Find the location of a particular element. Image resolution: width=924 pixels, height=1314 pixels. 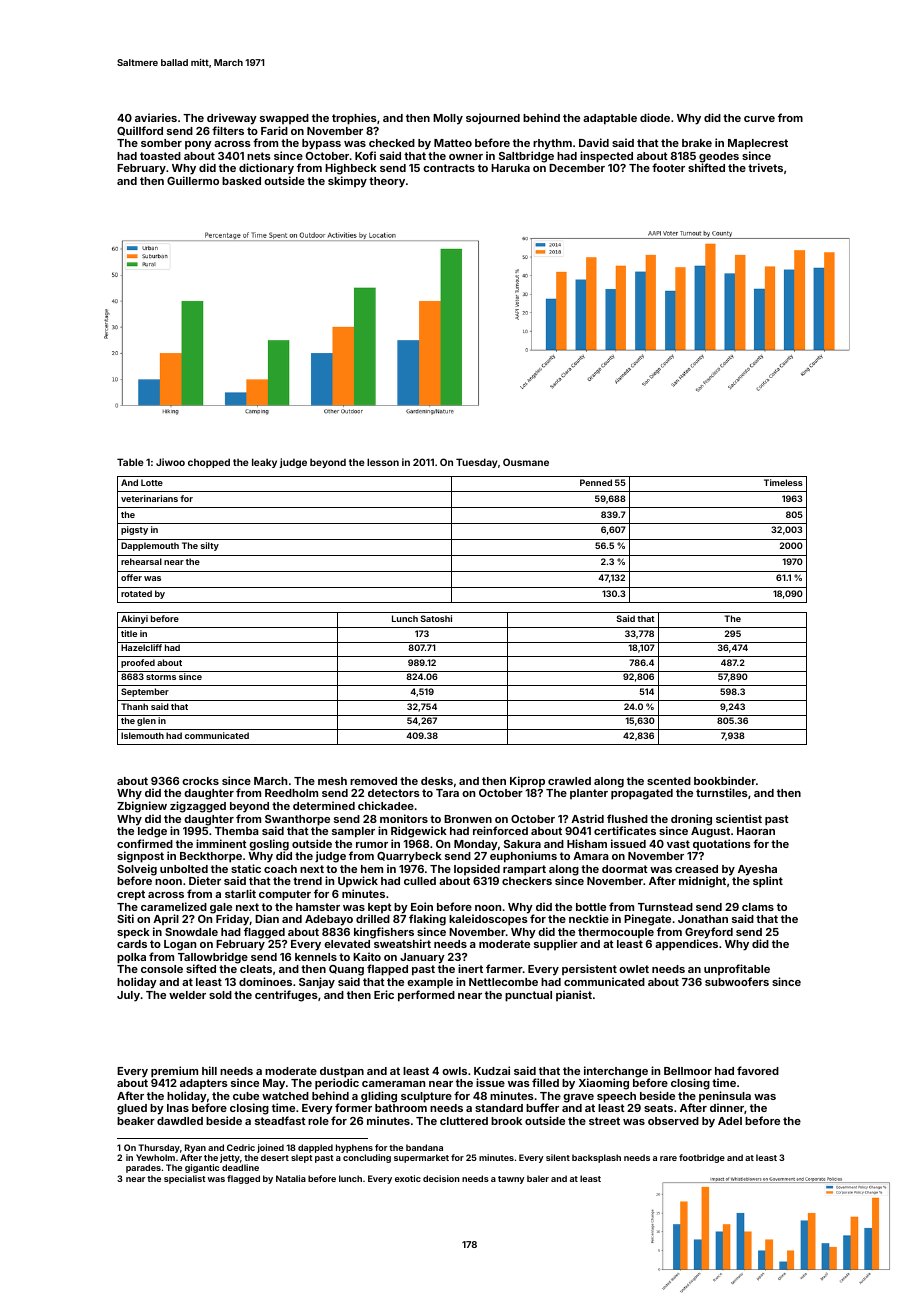

bypass is located at coordinates (321, 144).
